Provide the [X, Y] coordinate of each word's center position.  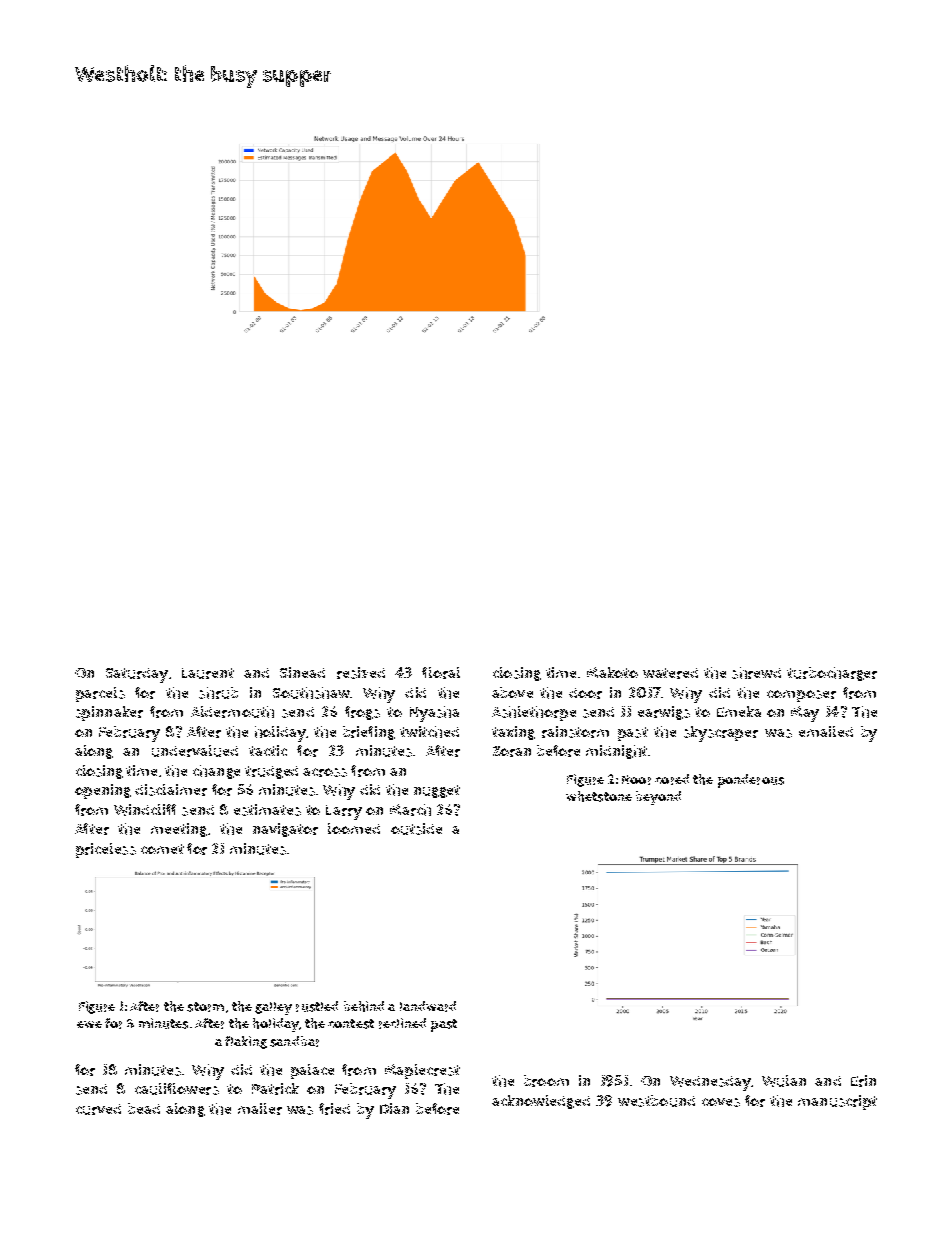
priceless [106, 850]
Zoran [512, 751]
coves [721, 1102]
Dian [394, 1108]
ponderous [751, 781]
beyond [658, 798]
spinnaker [109, 713]
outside [416, 829]
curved [98, 1109]
